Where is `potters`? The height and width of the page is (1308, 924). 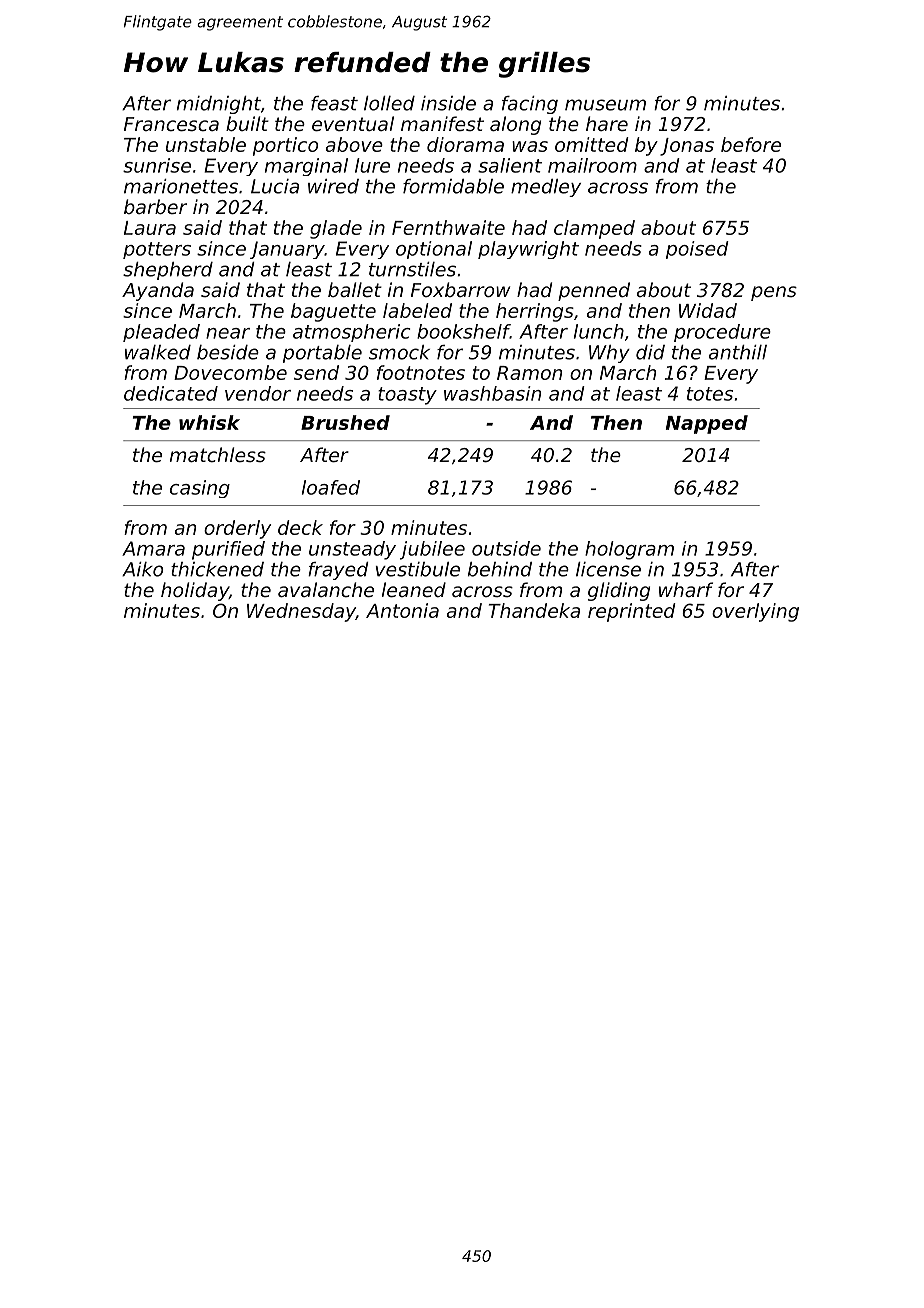
potters is located at coordinates (157, 250).
